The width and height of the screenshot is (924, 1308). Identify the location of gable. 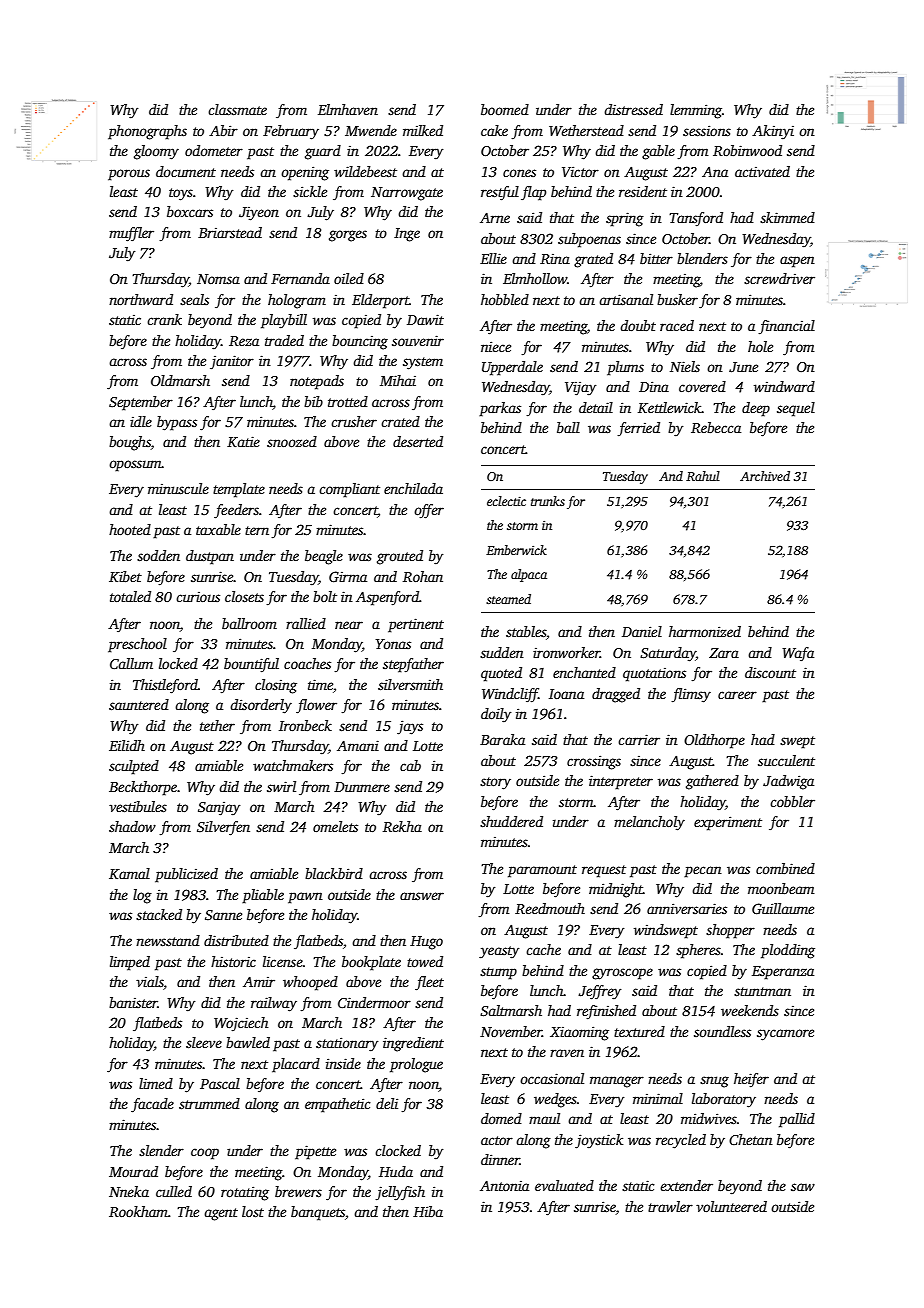
(658, 152).
